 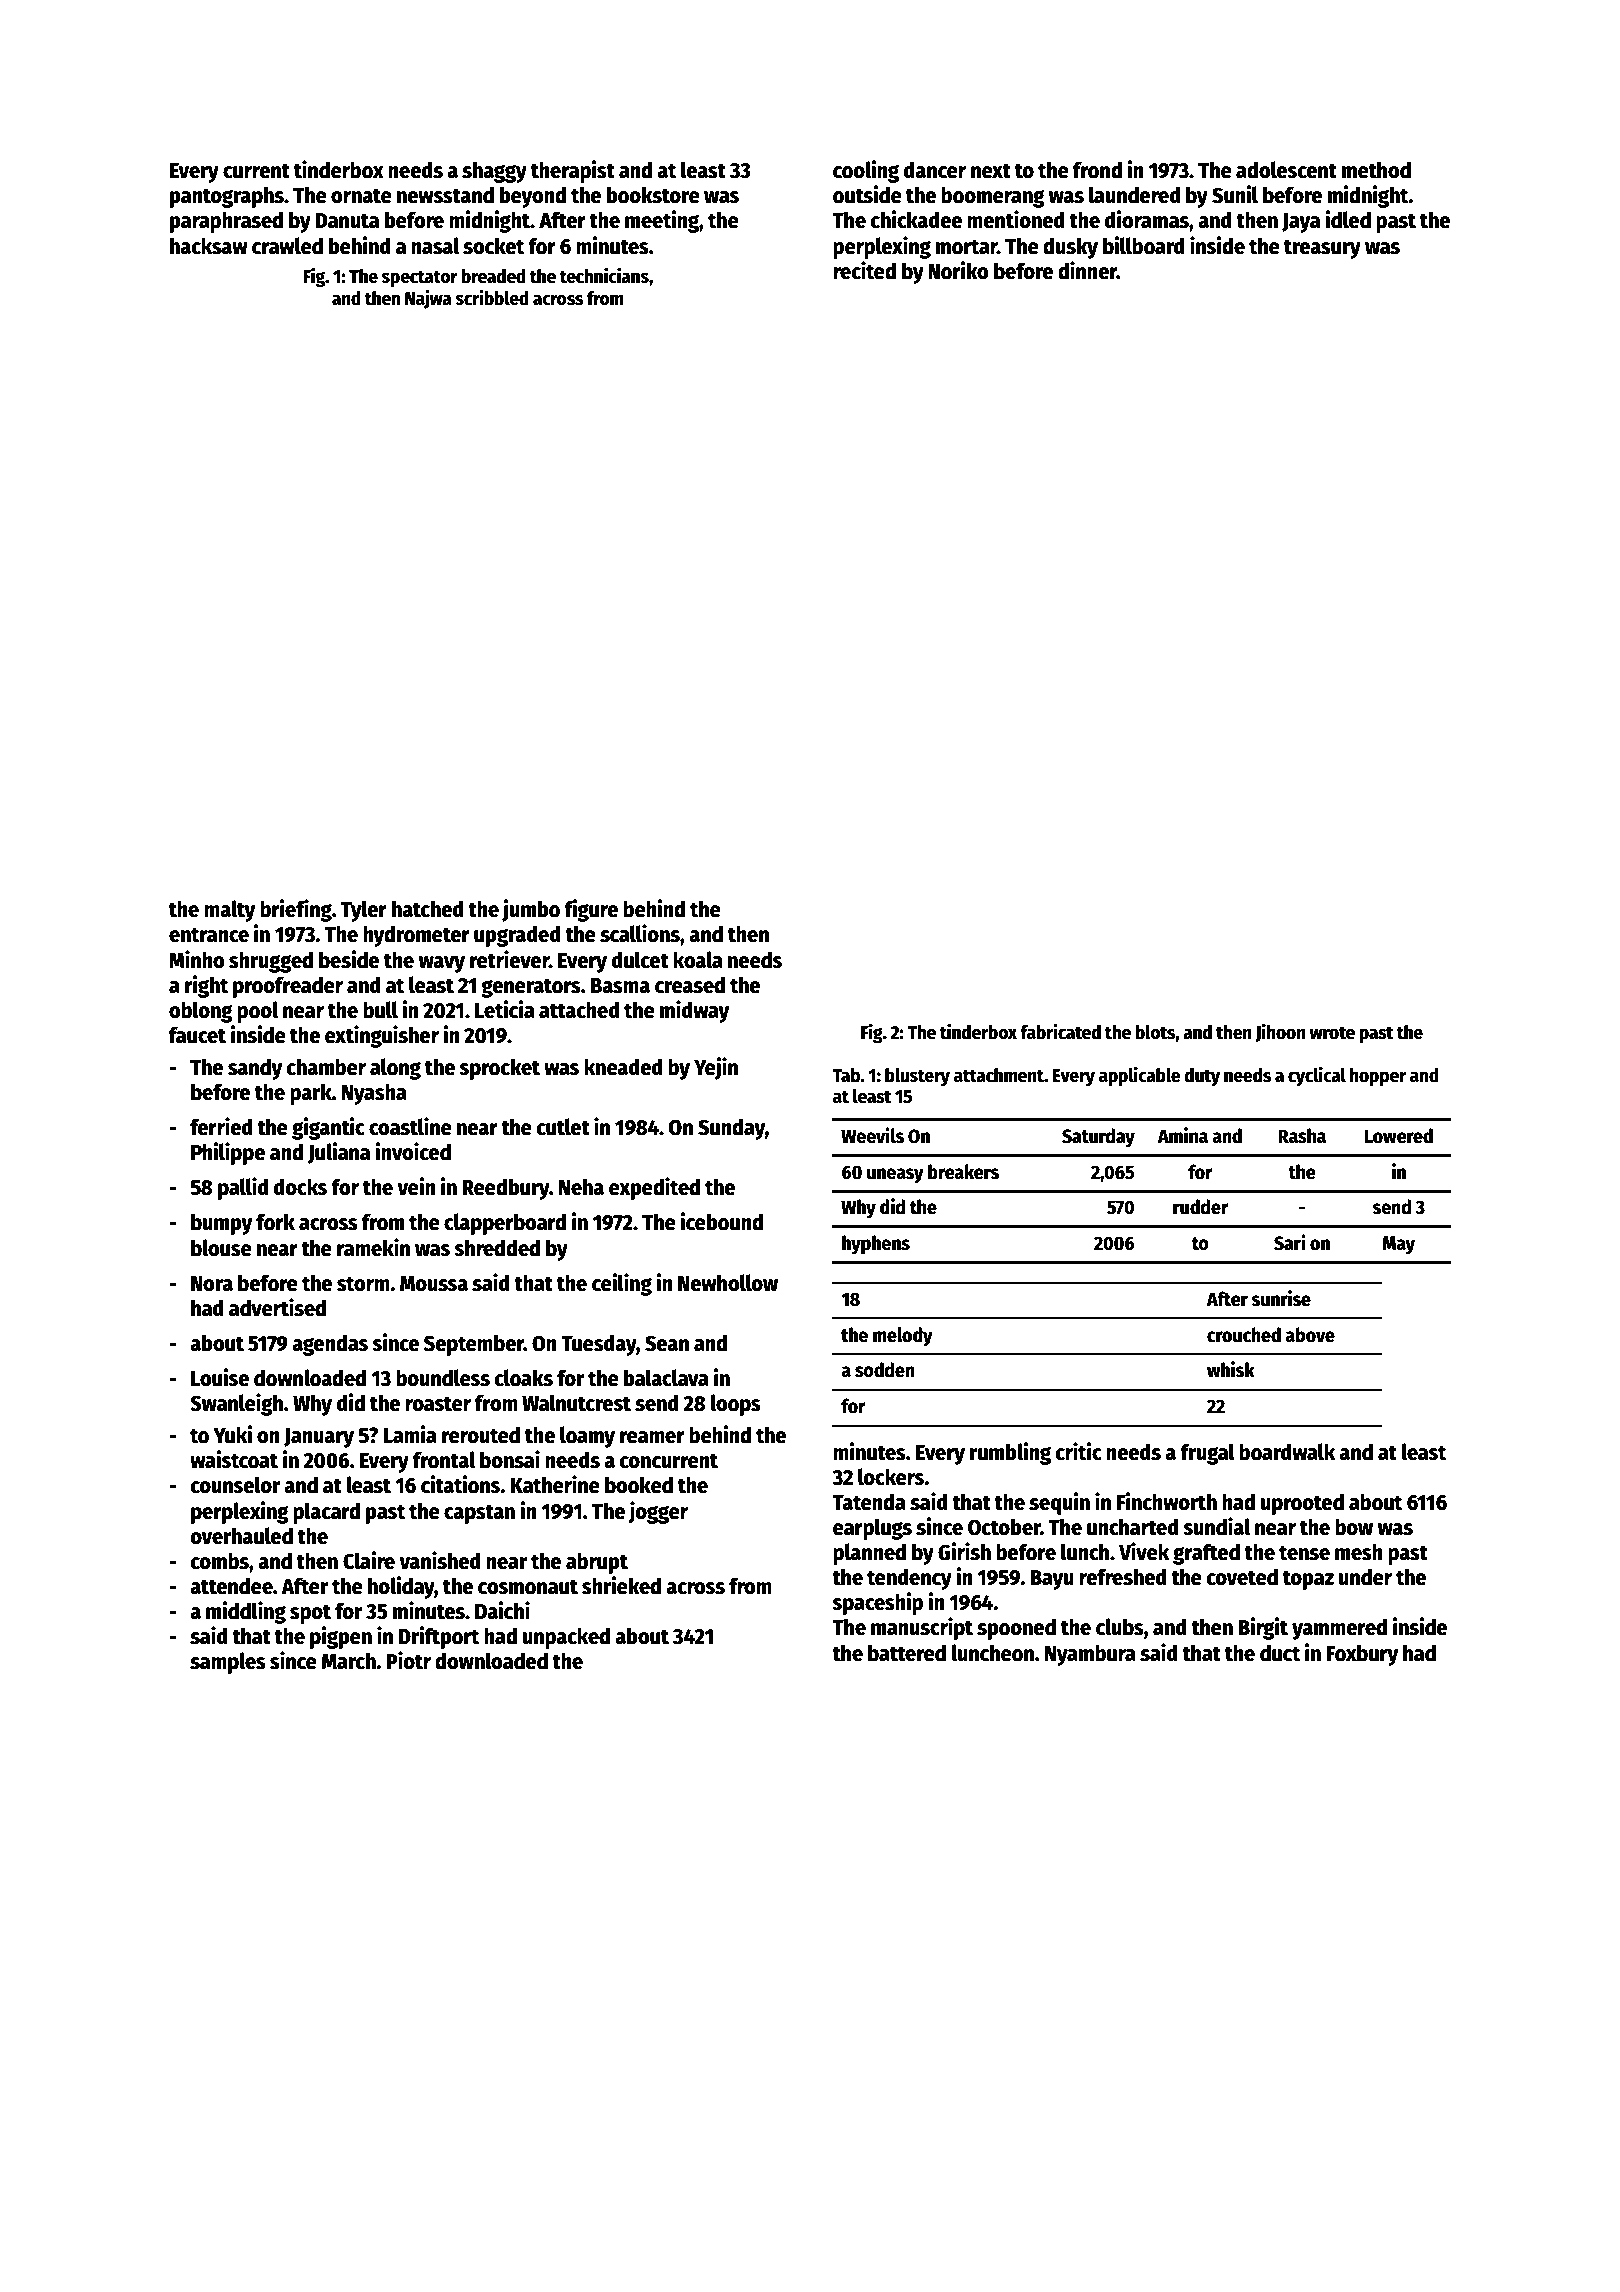 What do you see at coordinates (219, 1561) in the screenshot?
I see `combs` at bounding box center [219, 1561].
